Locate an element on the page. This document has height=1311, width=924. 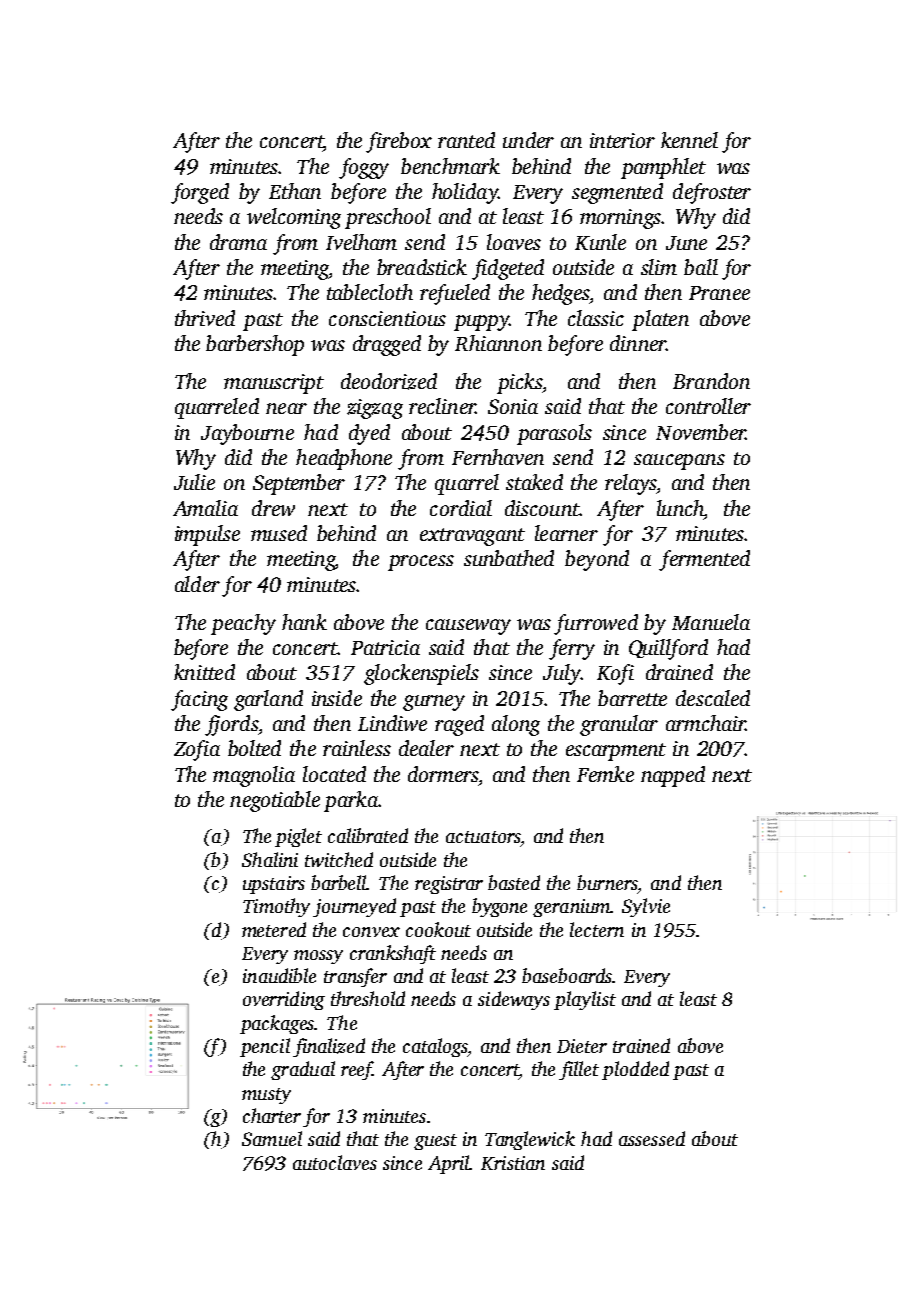
facing is located at coordinates (199, 700).
